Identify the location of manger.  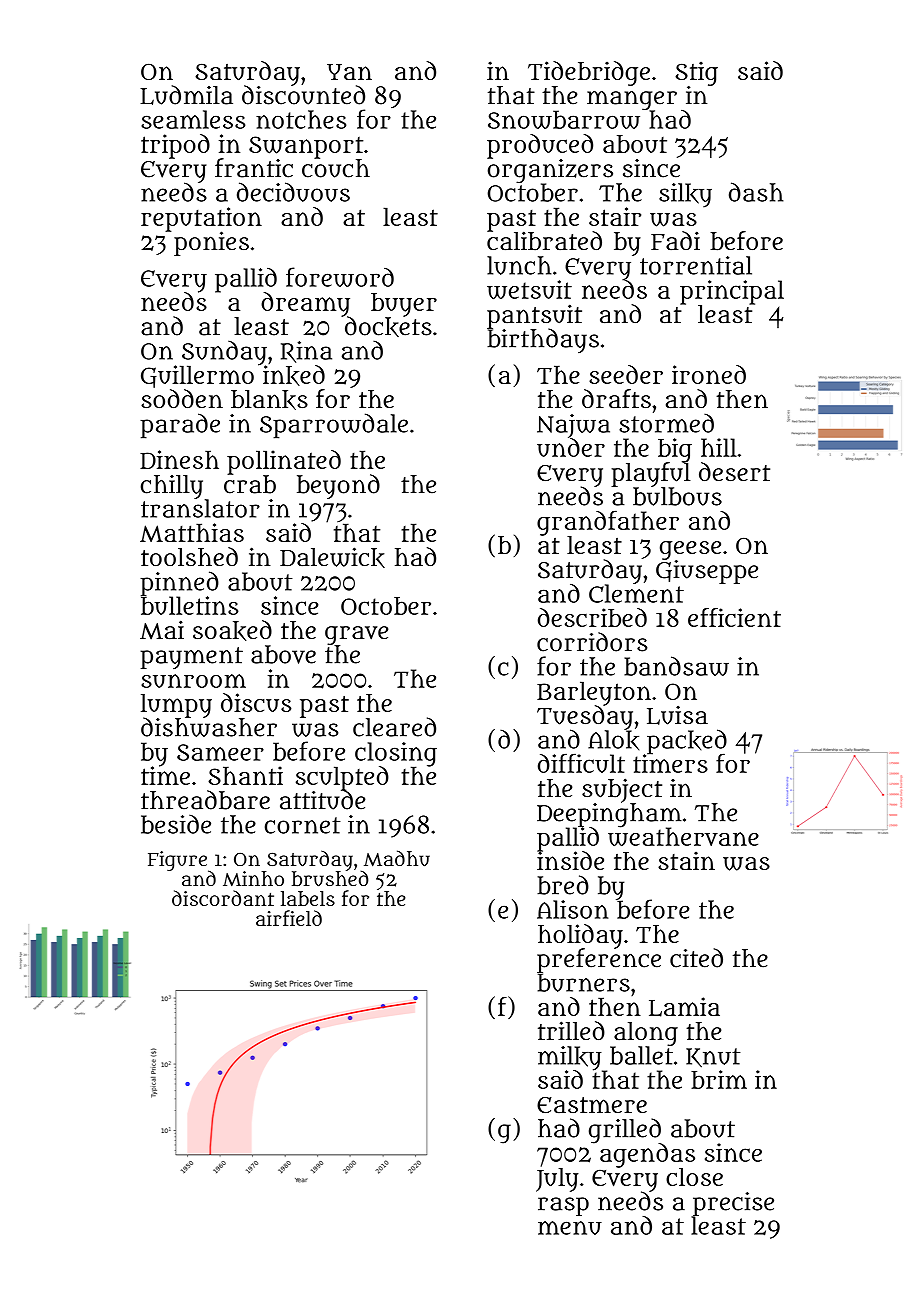
(632, 100).
